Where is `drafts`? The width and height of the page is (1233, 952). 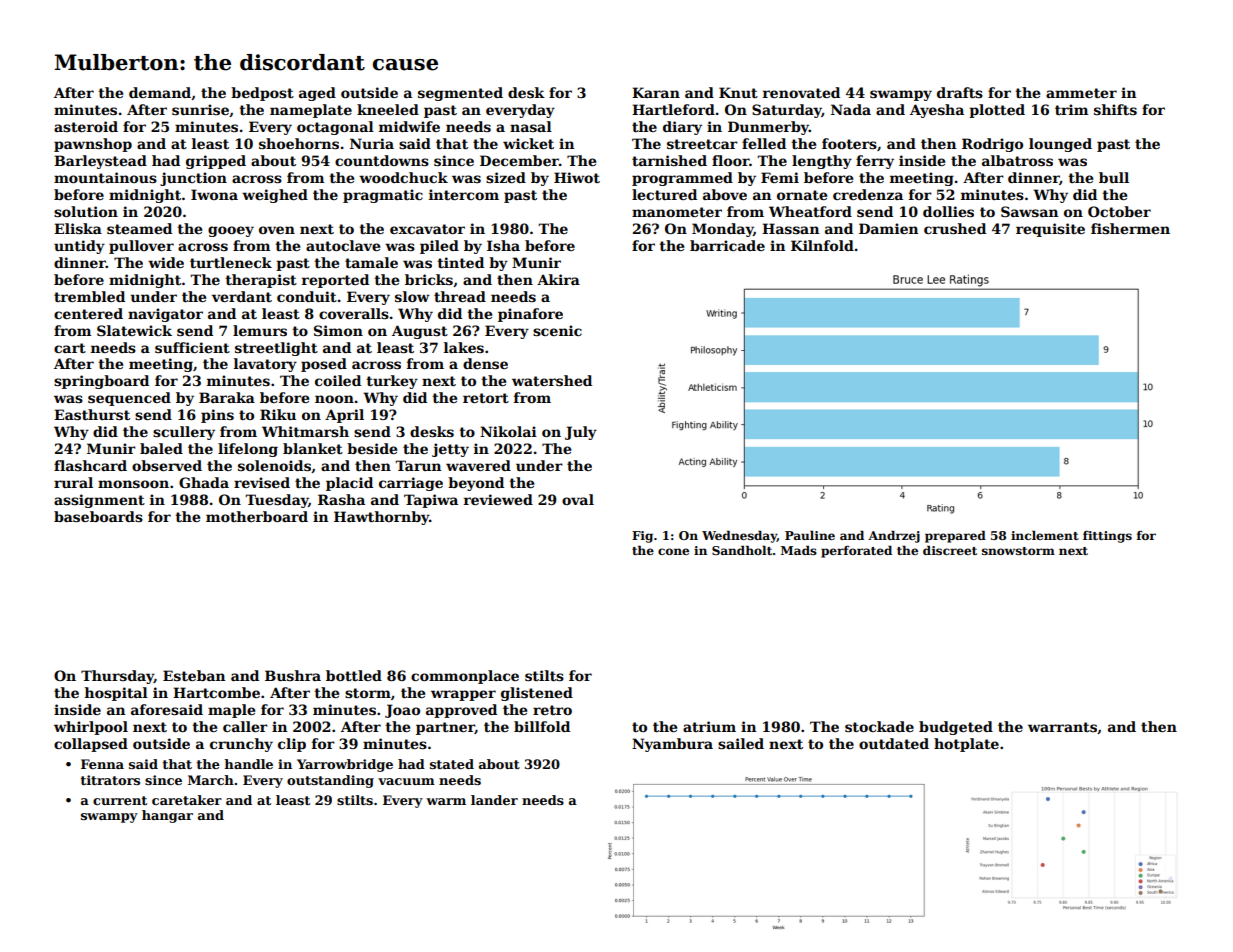 drafts is located at coordinates (960, 92).
